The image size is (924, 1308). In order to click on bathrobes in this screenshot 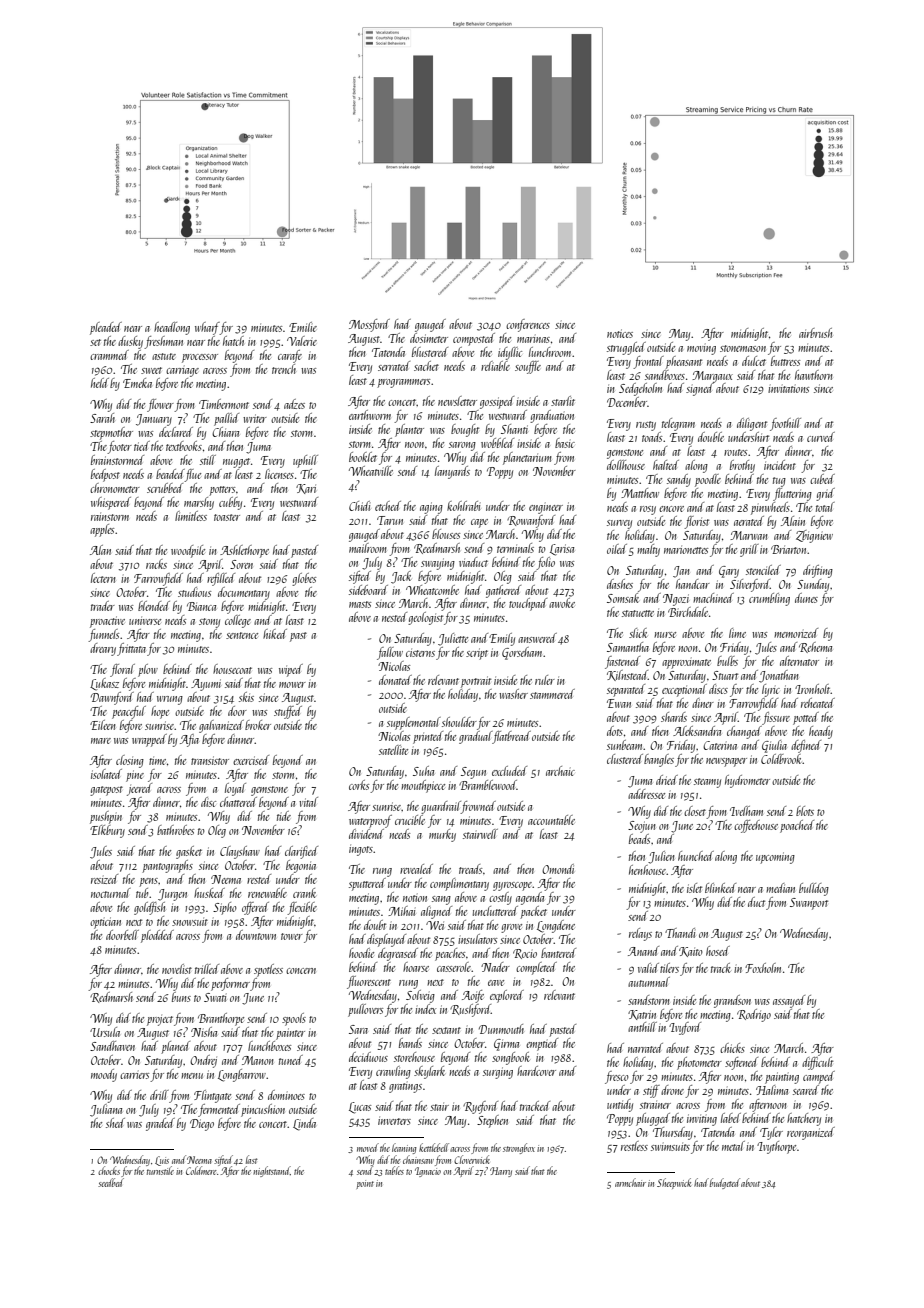, I will do `click(175, 830)`.
